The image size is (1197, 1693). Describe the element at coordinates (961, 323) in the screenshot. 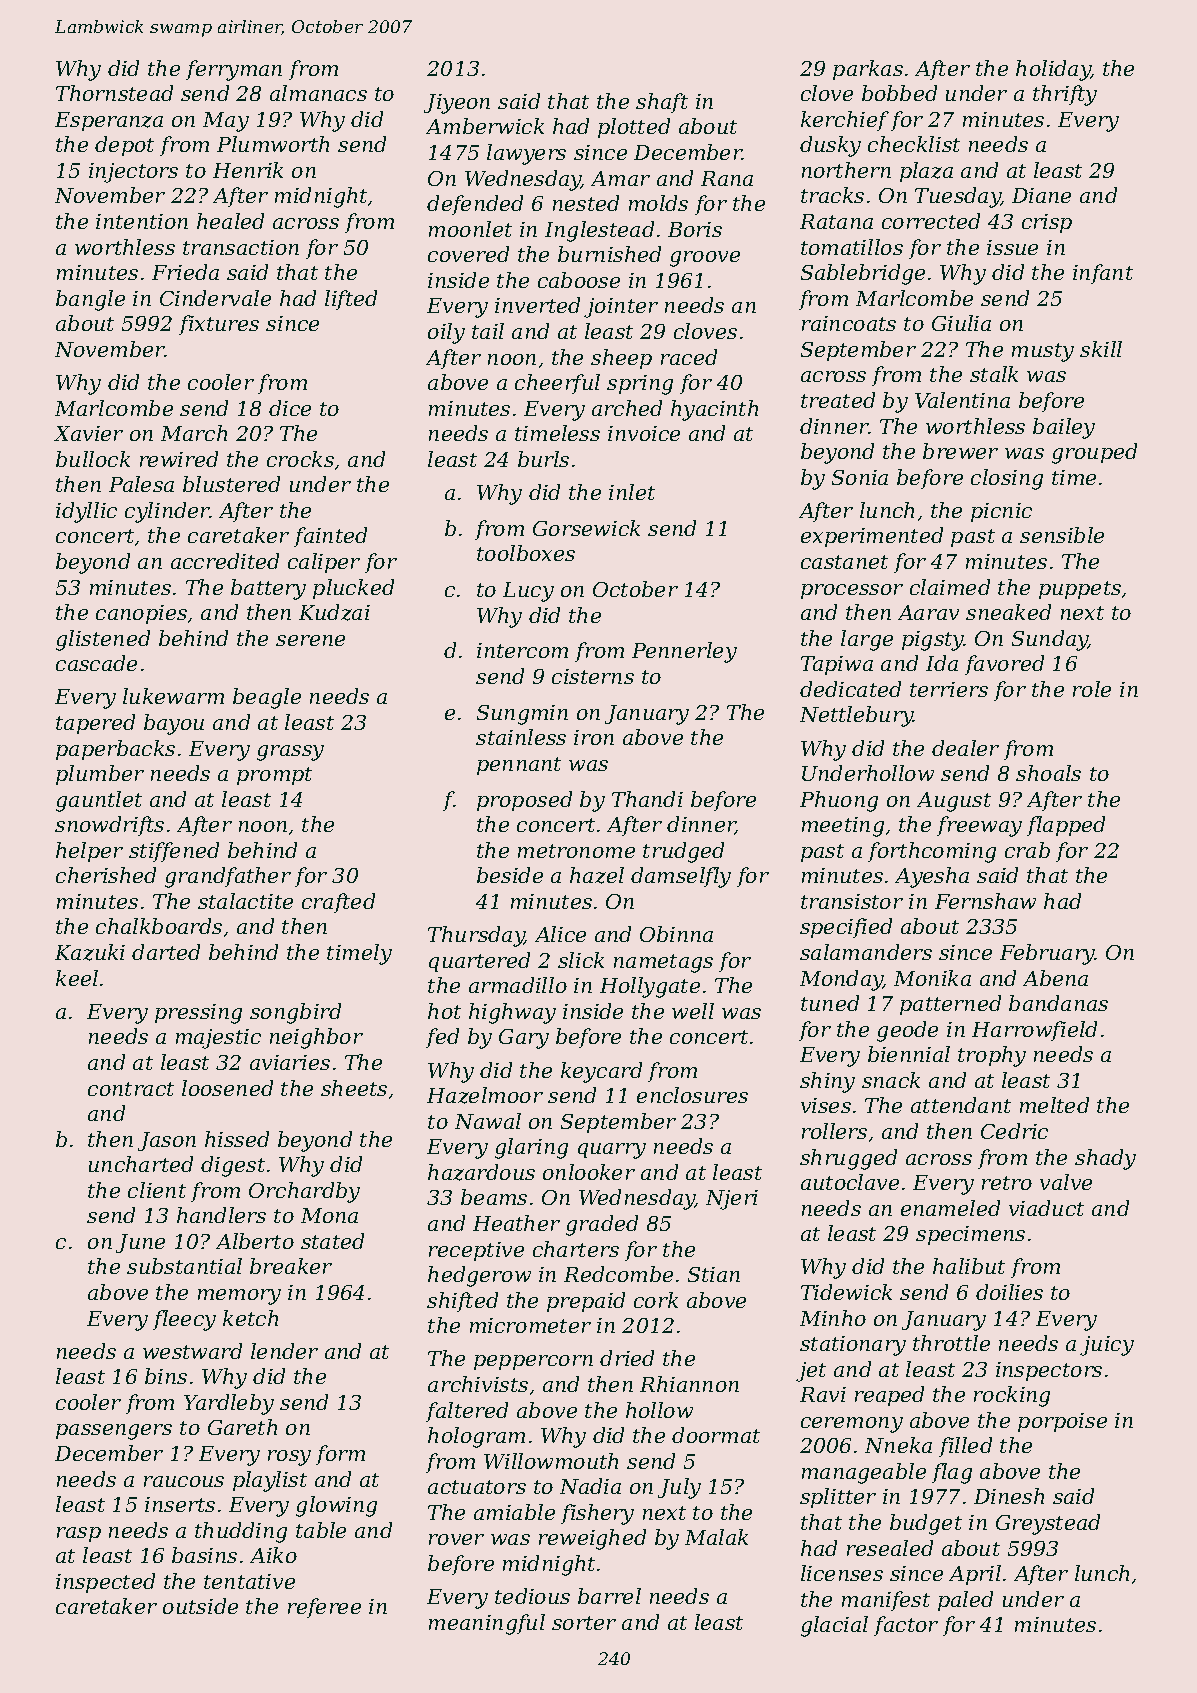

I see `Giulia` at that location.
